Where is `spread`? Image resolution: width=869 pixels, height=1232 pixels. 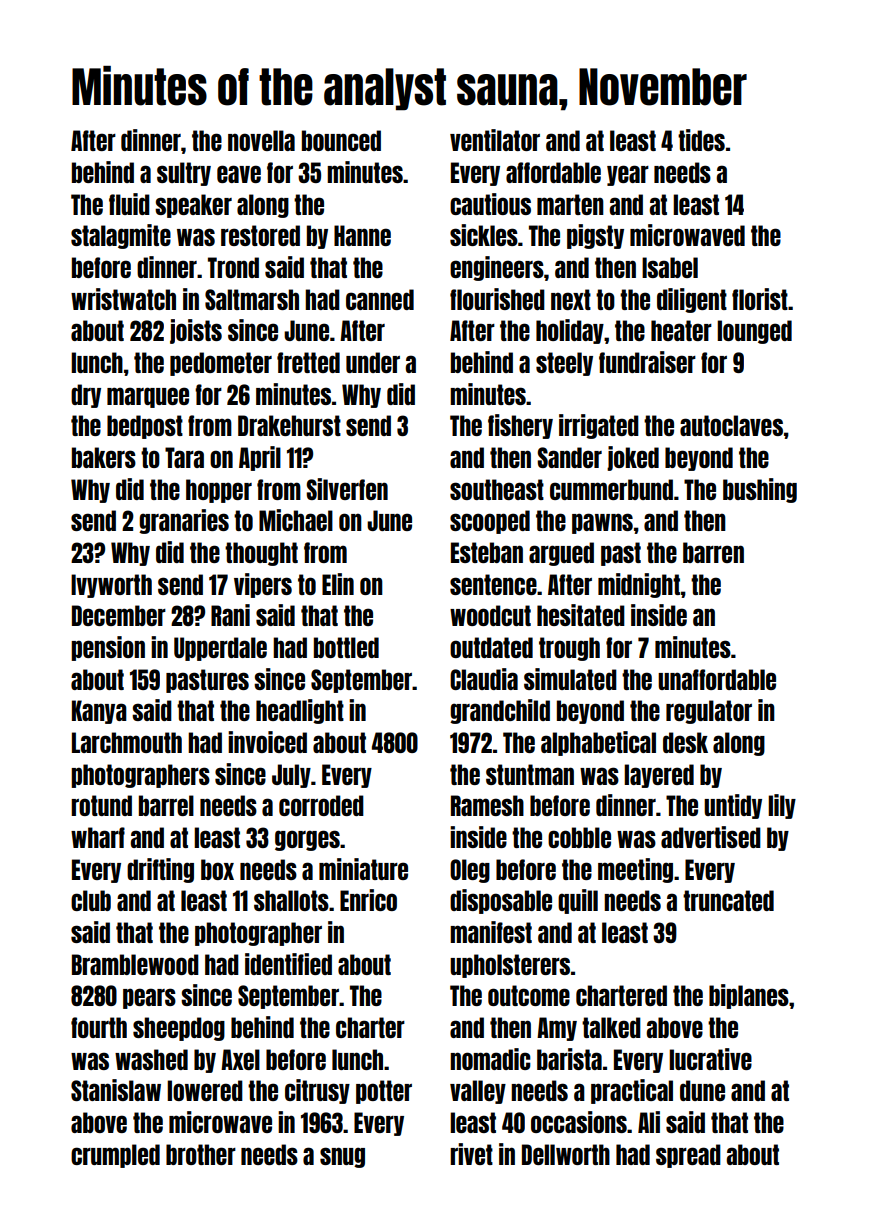
spread is located at coordinates (688, 1156).
